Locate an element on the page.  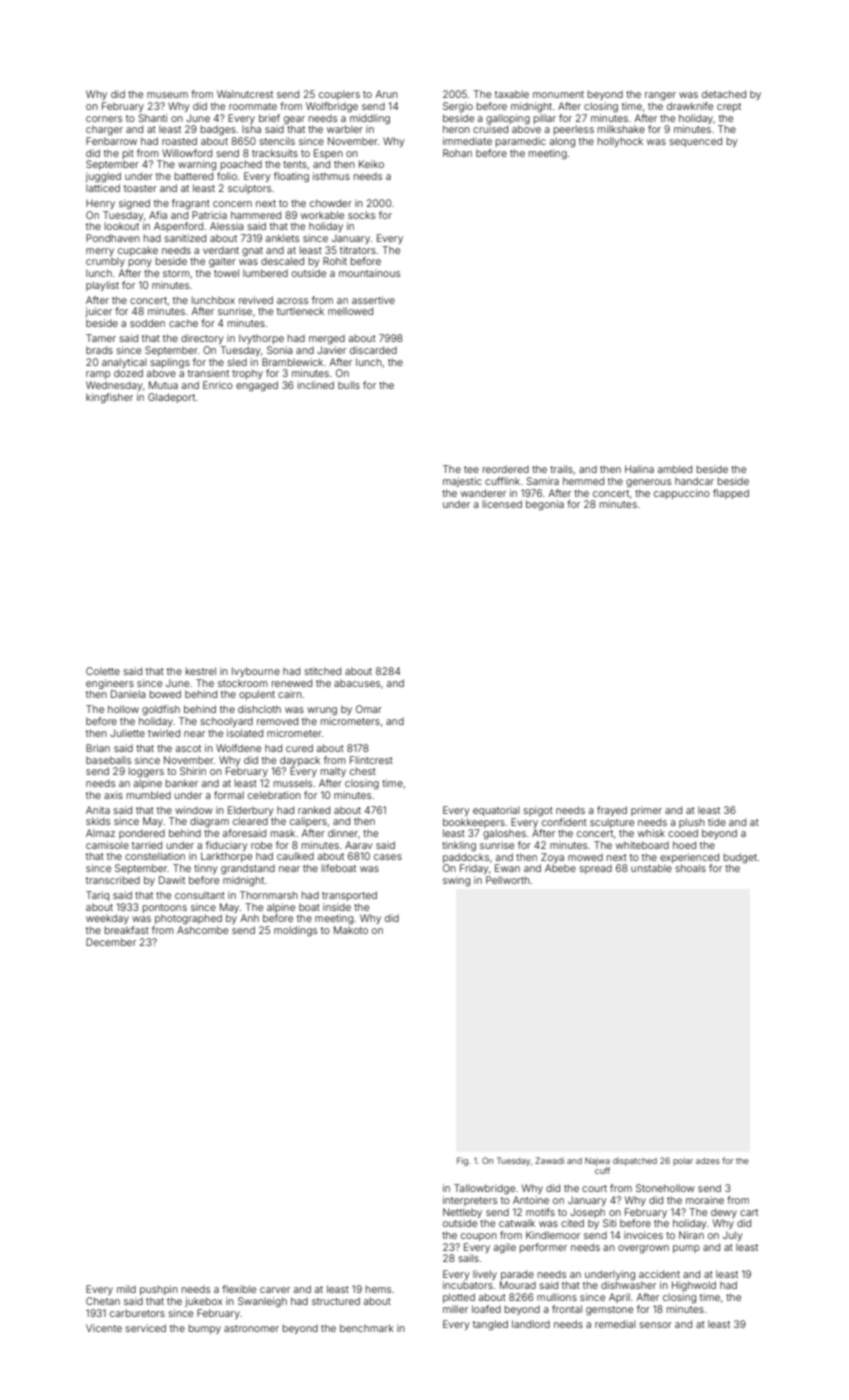
heron is located at coordinates (456, 129).
